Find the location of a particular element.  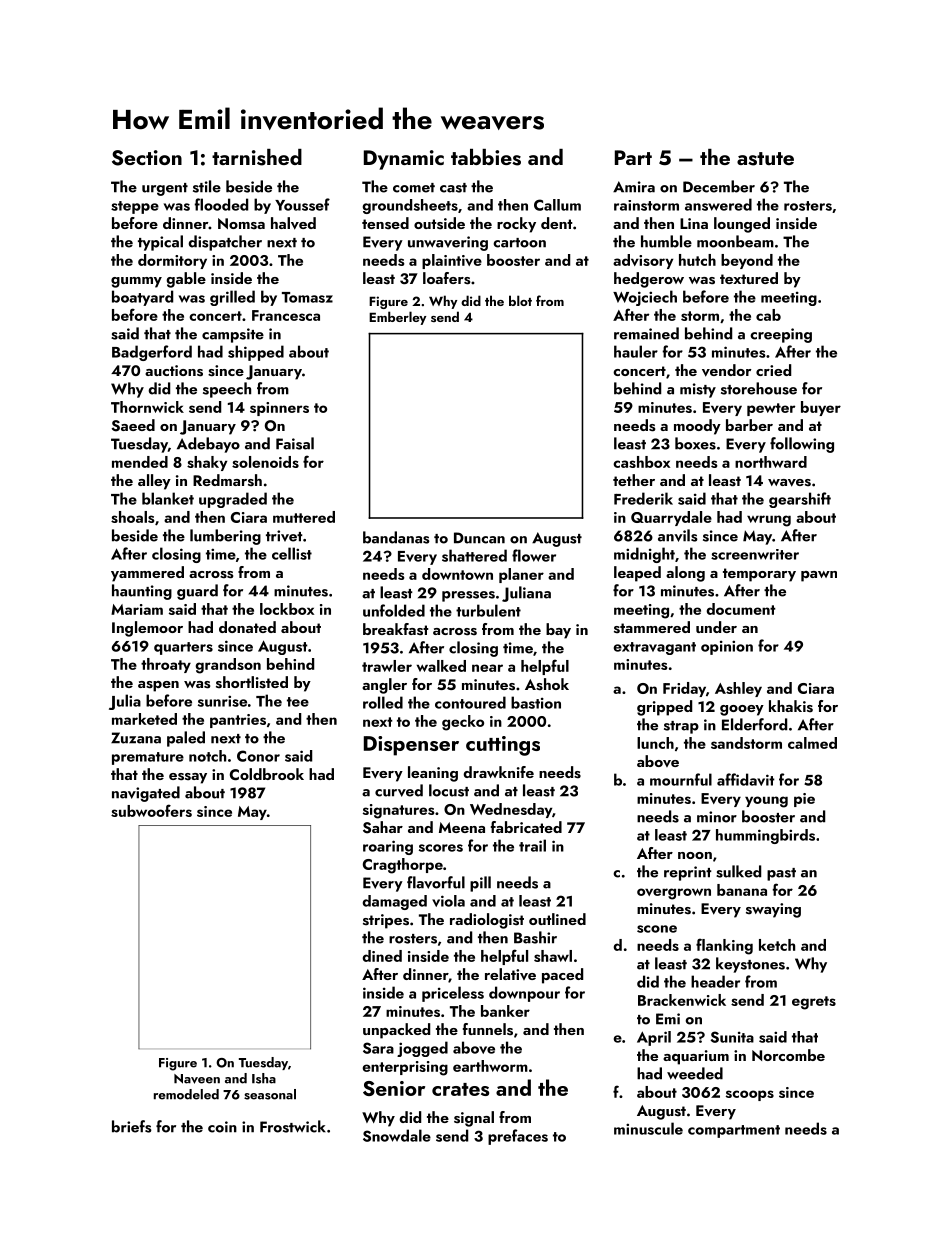

Thornwick is located at coordinates (147, 407).
